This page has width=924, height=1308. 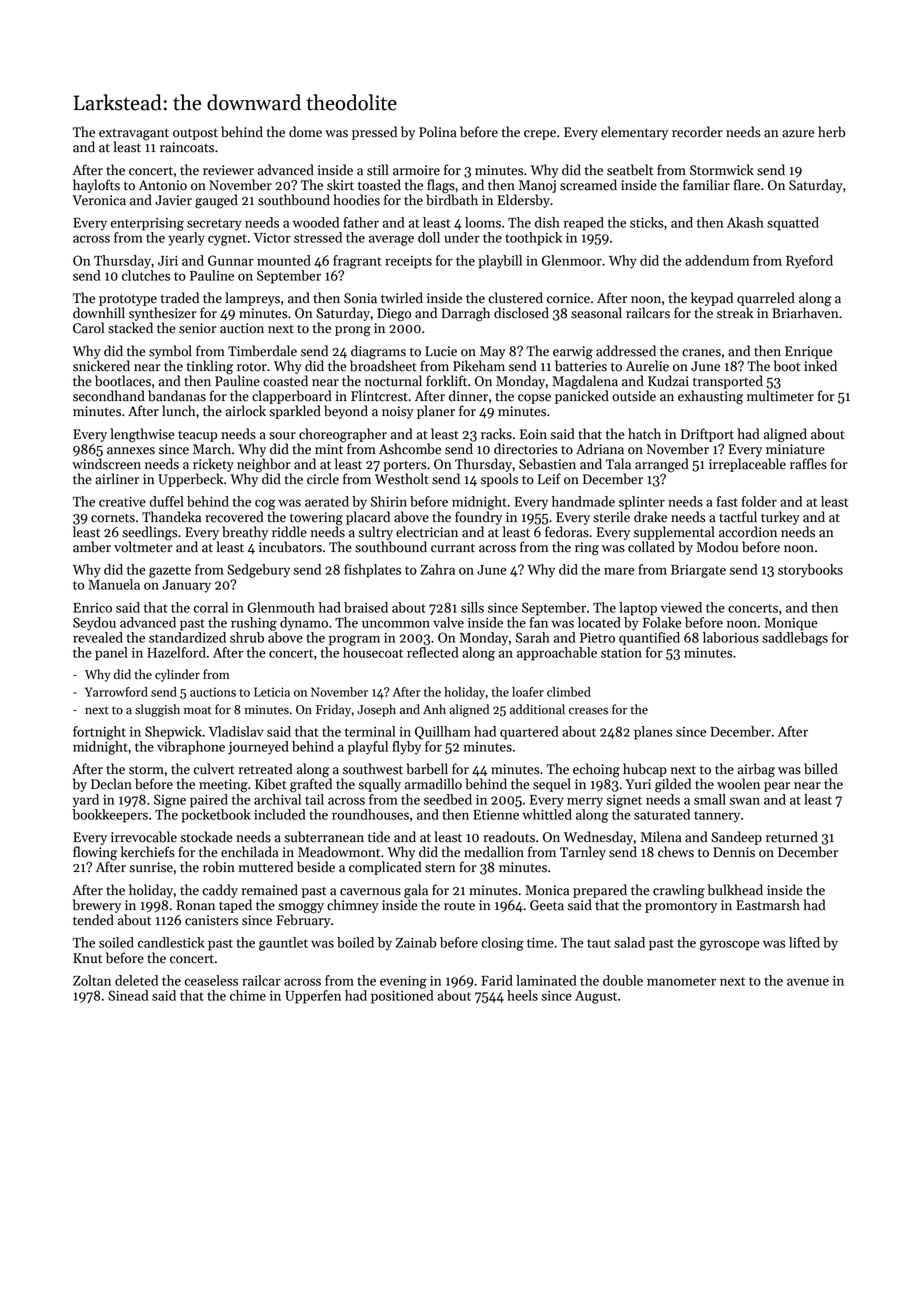 I want to click on Polina, so click(x=437, y=132).
